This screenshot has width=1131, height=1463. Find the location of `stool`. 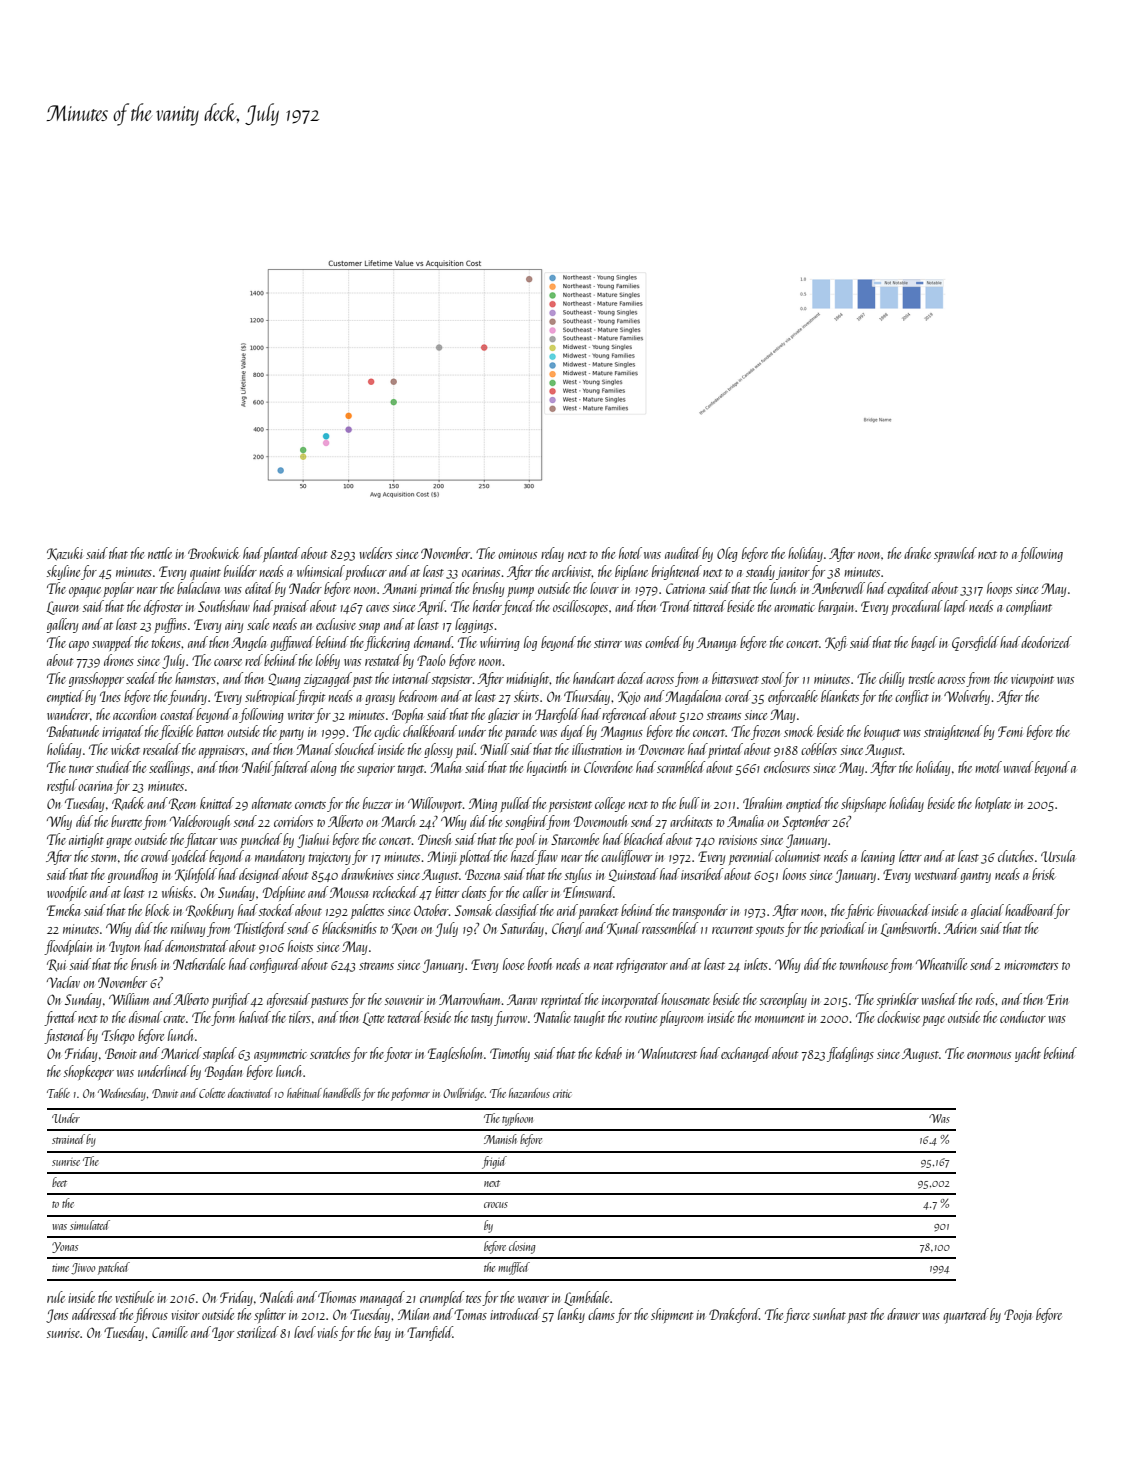

stool is located at coordinates (772, 678).
